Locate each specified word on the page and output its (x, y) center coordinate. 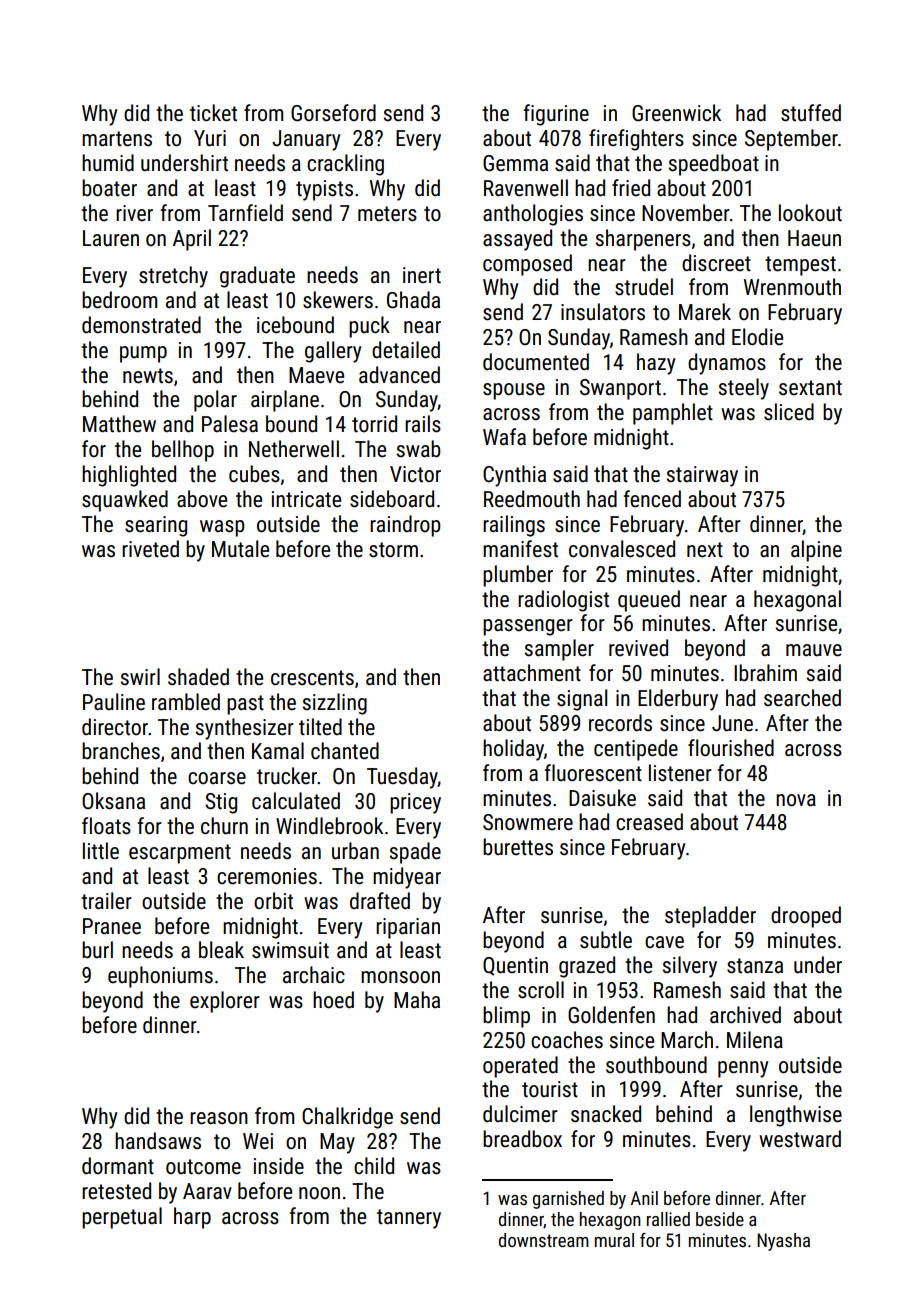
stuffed (811, 113)
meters (387, 214)
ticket (213, 113)
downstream (544, 1240)
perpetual (122, 1218)
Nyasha (783, 1242)
